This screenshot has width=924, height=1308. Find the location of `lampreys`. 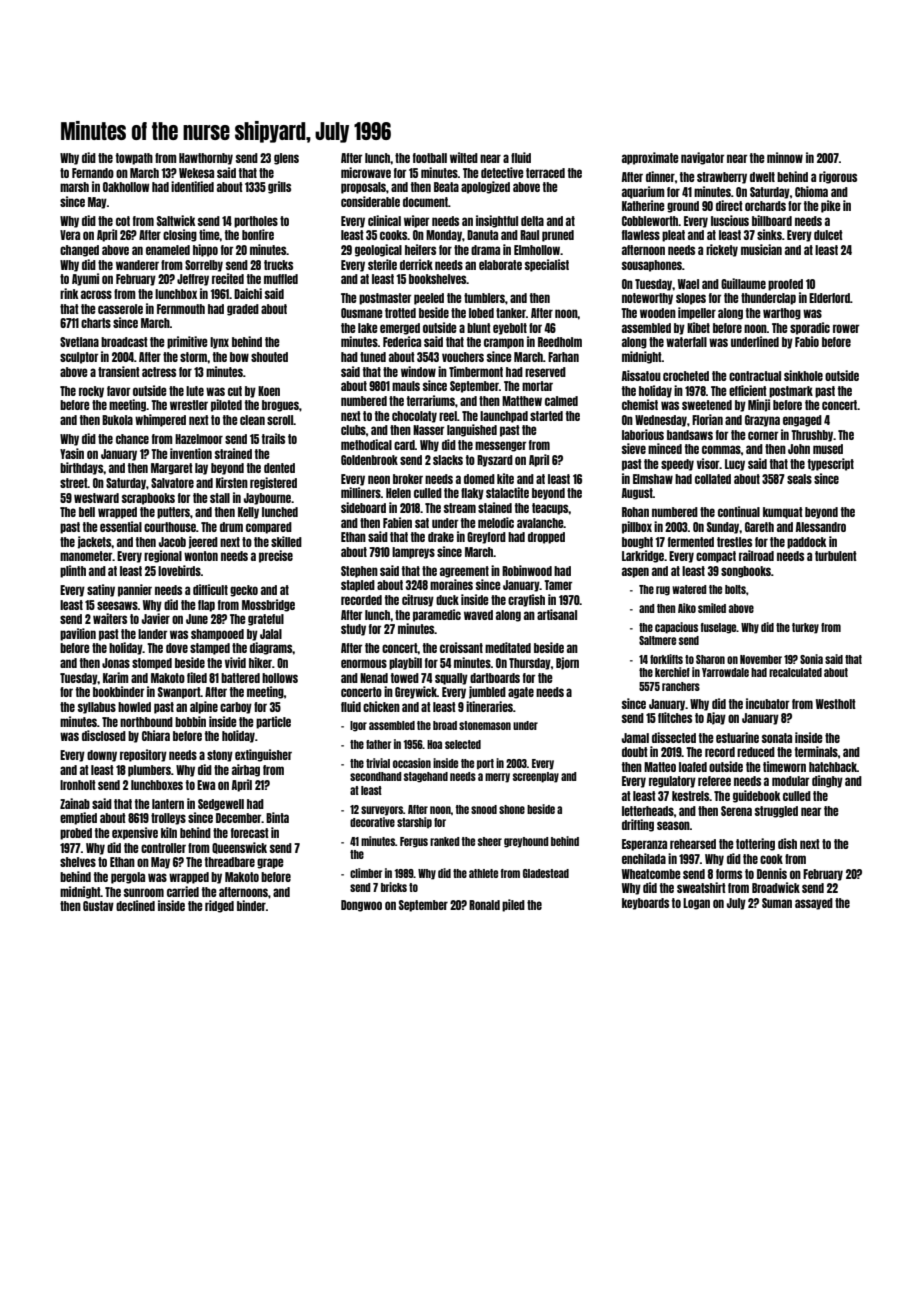

lampreys is located at coordinates (413, 553).
